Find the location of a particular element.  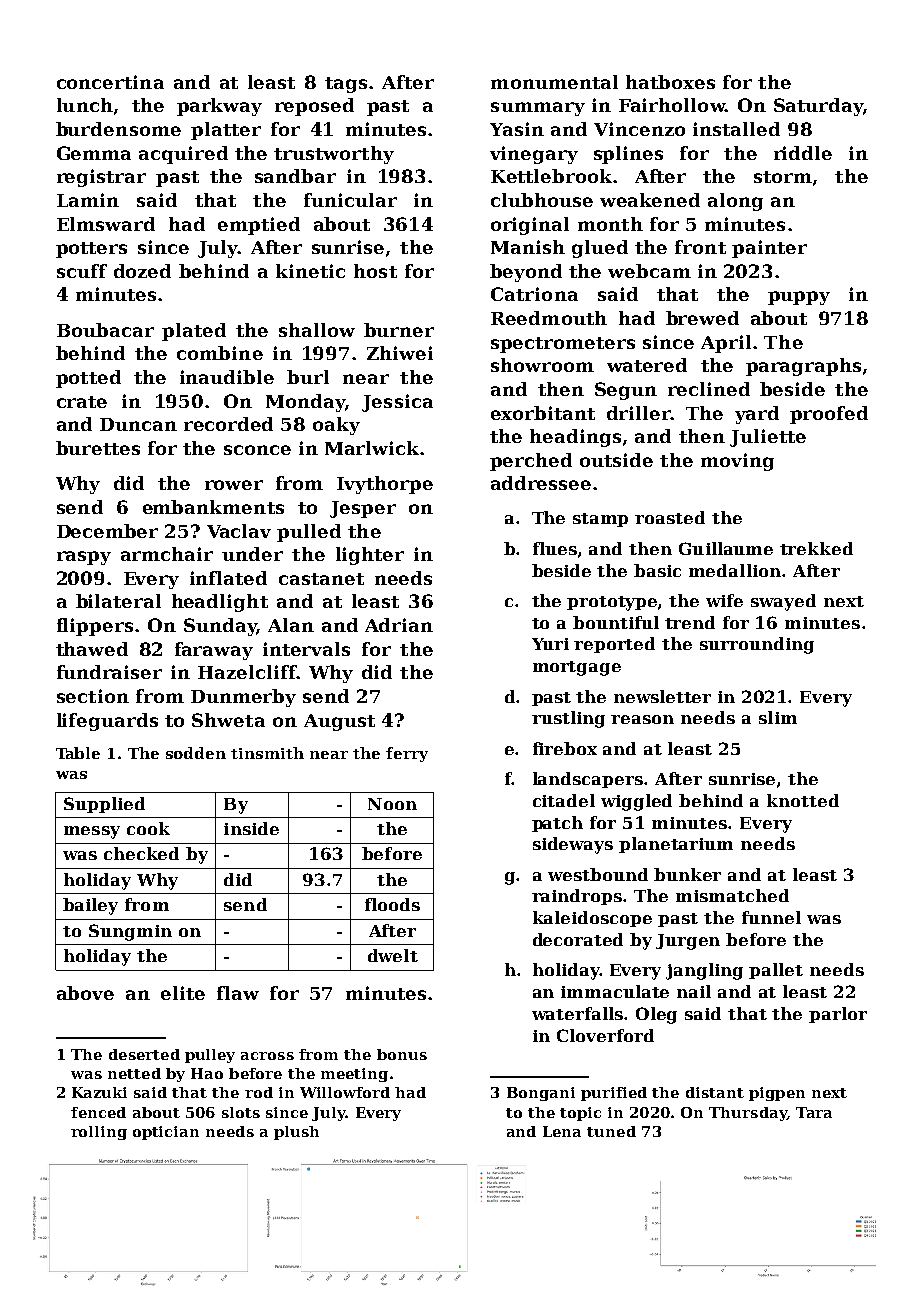

flaw is located at coordinates (238, 993).
